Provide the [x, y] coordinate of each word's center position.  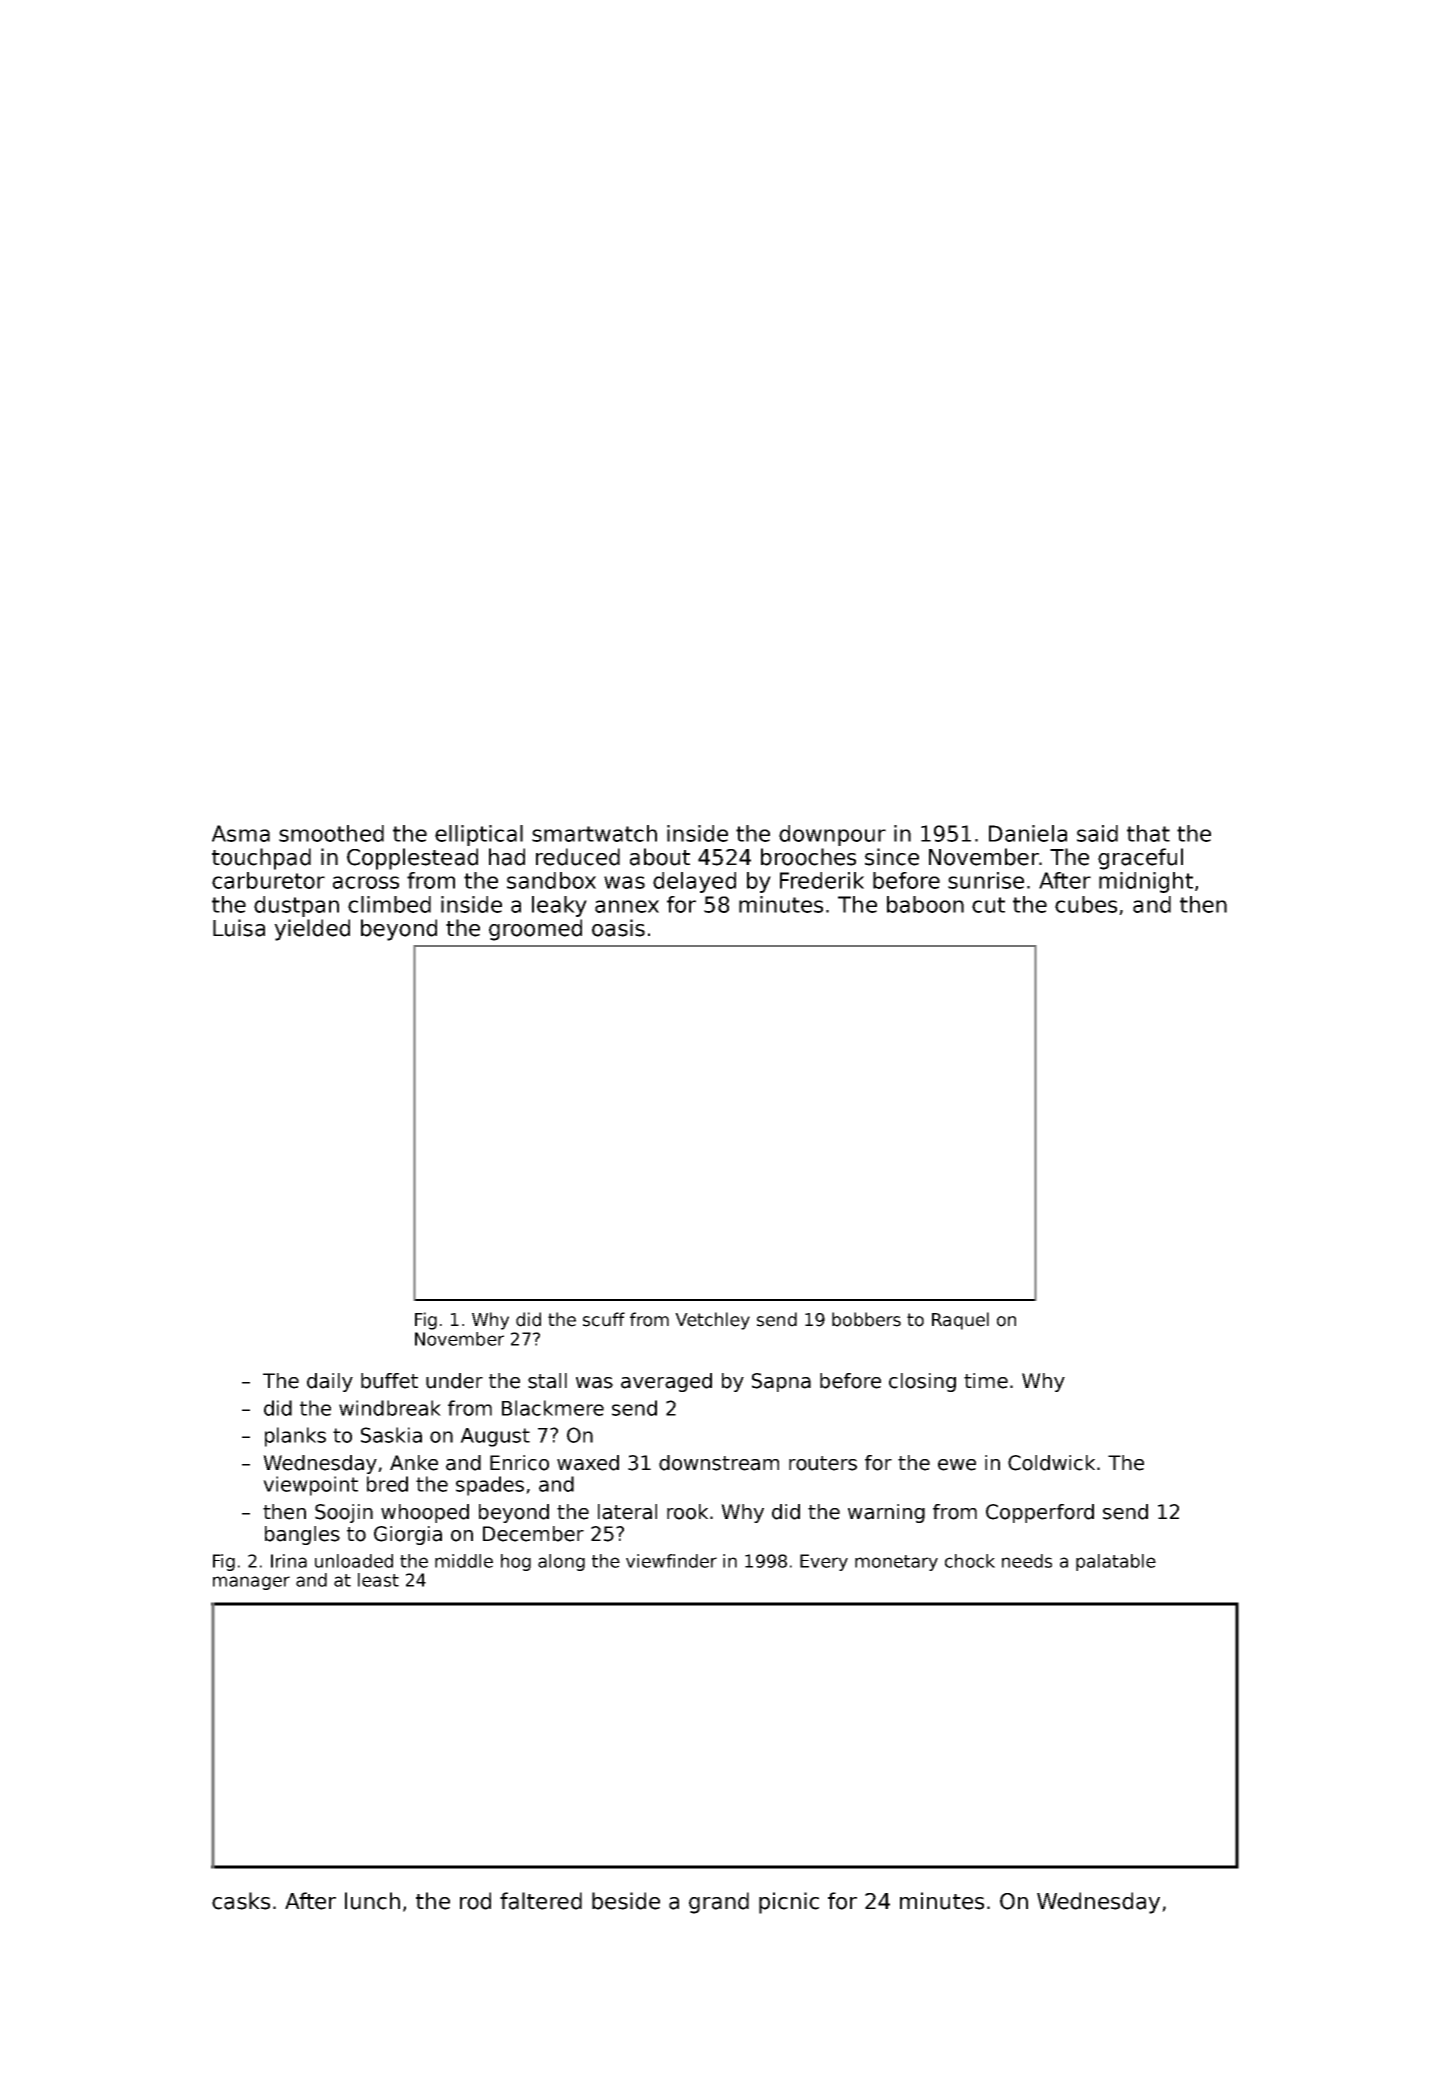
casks [241, 1901]
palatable [1116, 1562]
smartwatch [594, 833]
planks [295, 1437]
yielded [312, 930]
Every [824, 1562]
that [1148, 833]
